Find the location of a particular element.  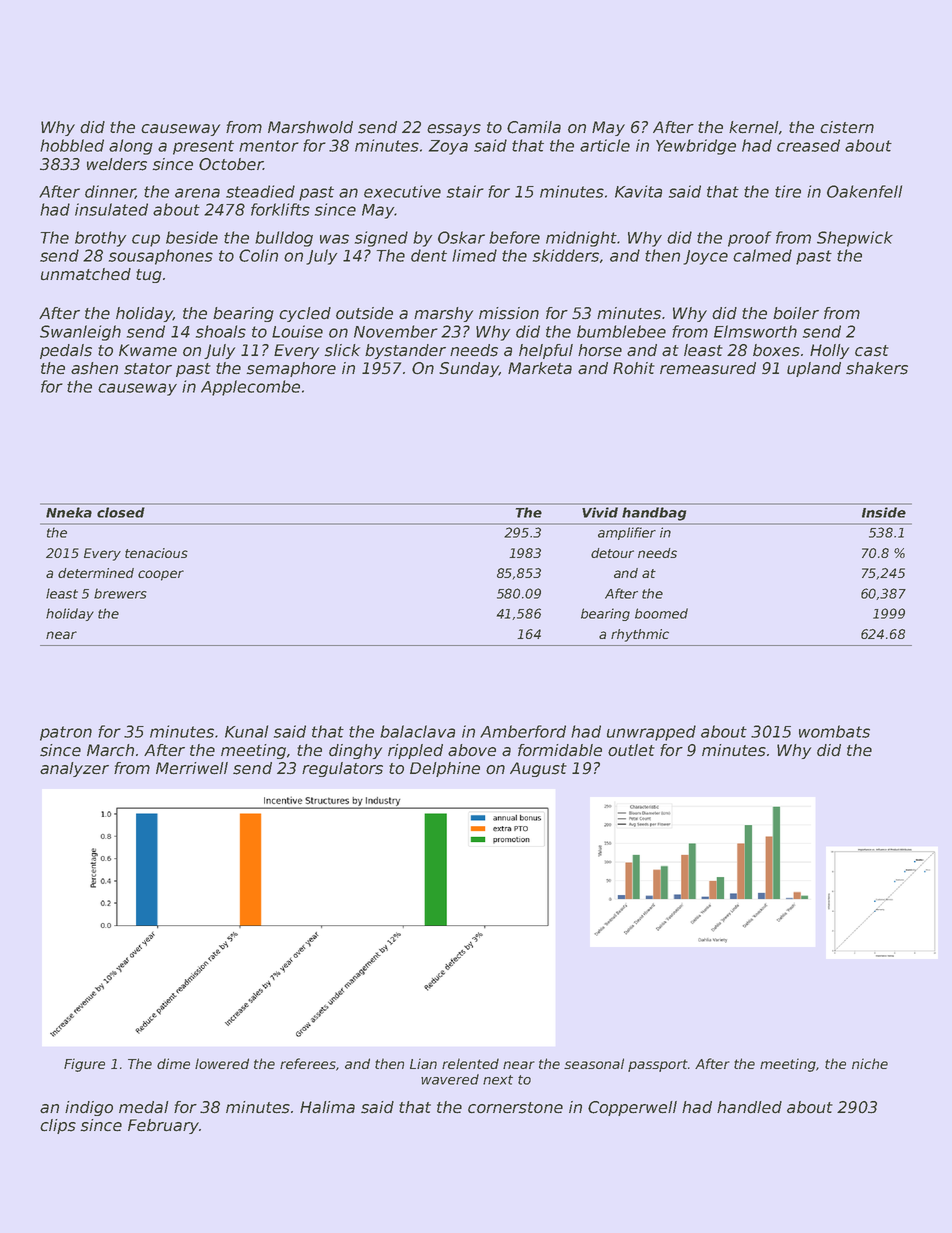

lowered is located at coordinates (222, 1063).
